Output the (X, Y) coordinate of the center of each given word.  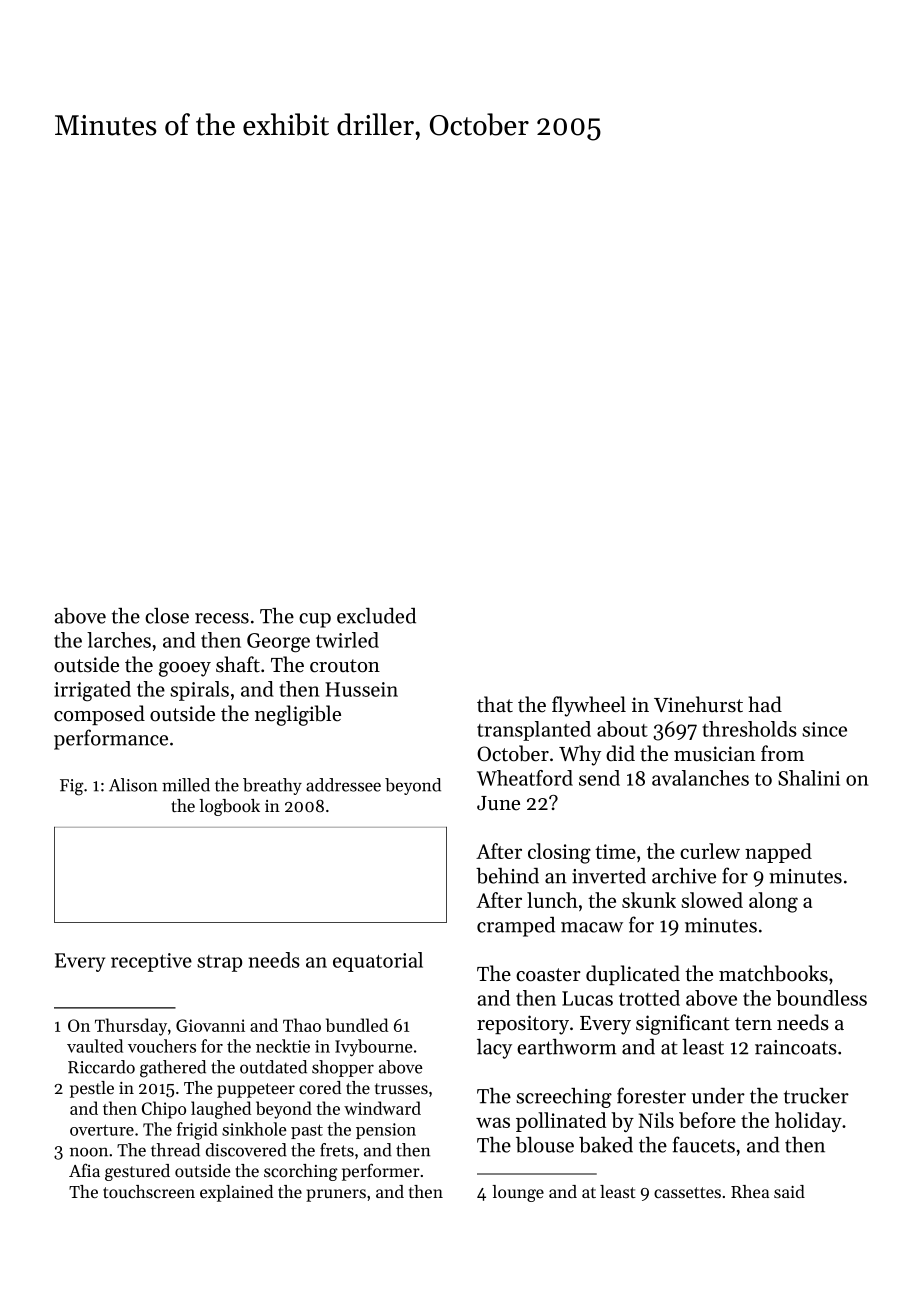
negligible (298, 715)
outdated (273, 1067)
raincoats (796, 1047)
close (167, 616)
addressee (343, 785)
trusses (401, 1088)
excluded (376, 616)
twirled (347, 640)
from (782, 753)
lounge (518, 1193)
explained (236, 1193)
